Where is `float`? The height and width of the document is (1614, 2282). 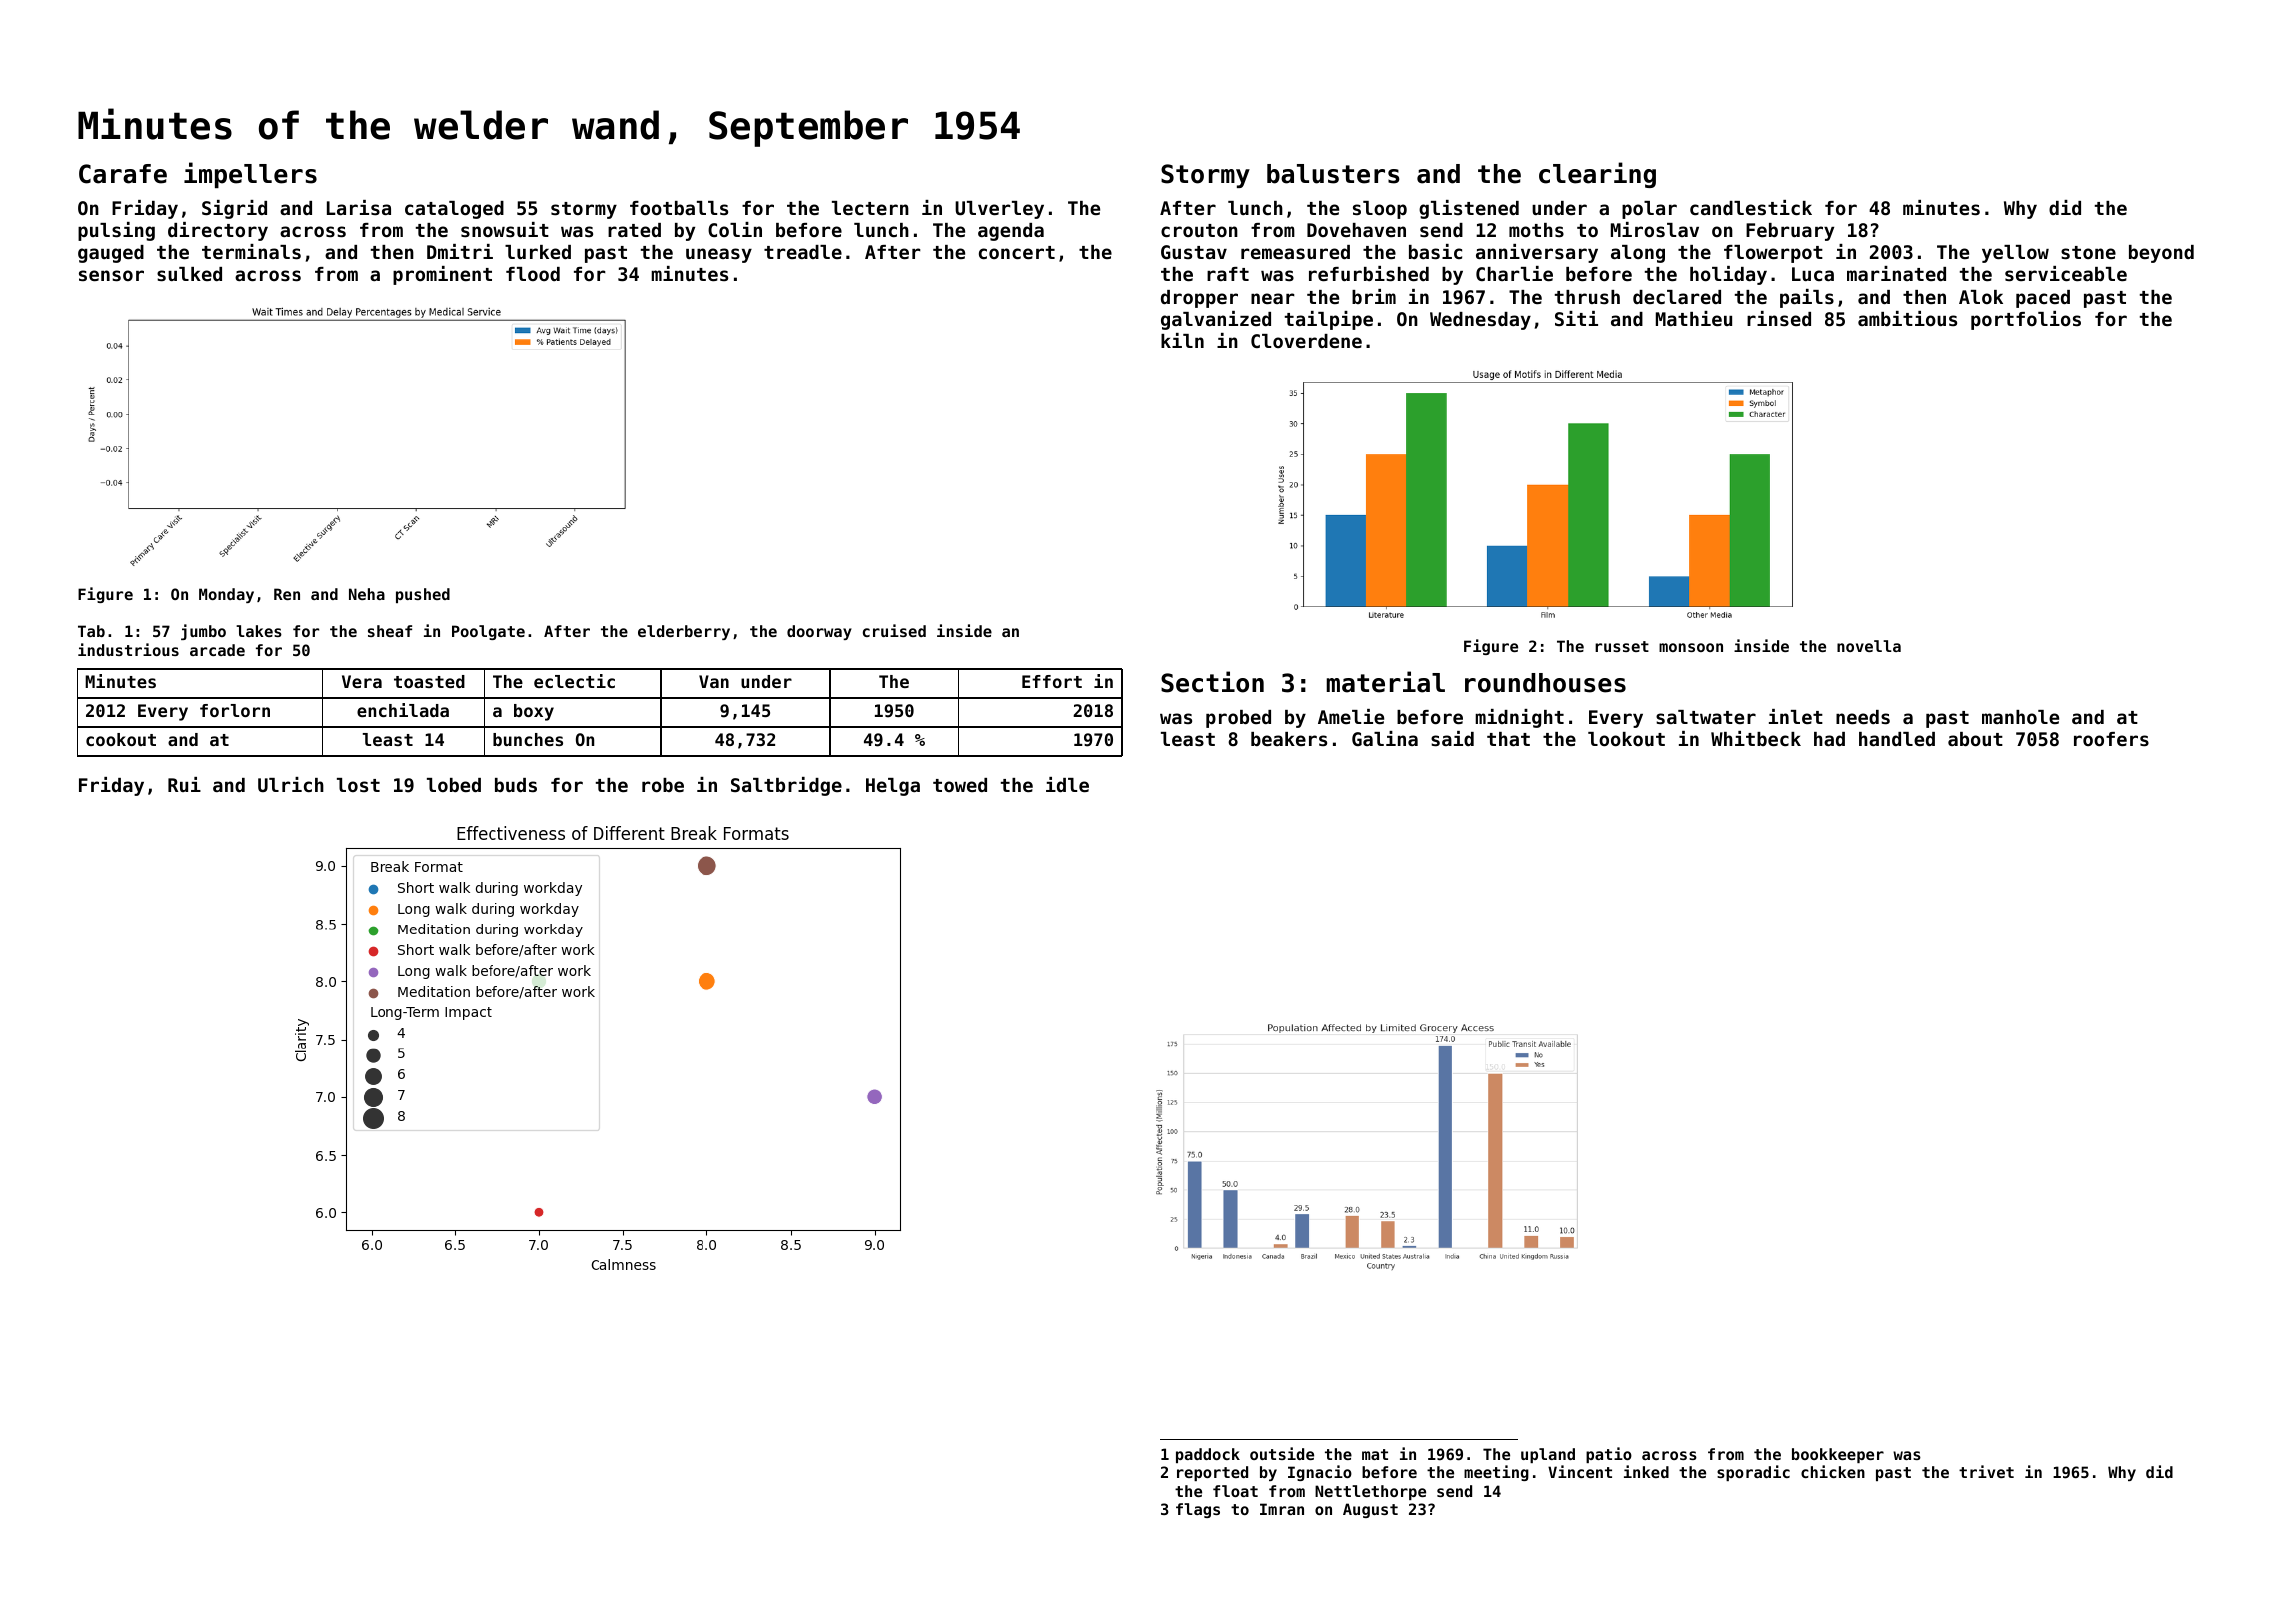
float is located at coordinates (1235, 1491).
